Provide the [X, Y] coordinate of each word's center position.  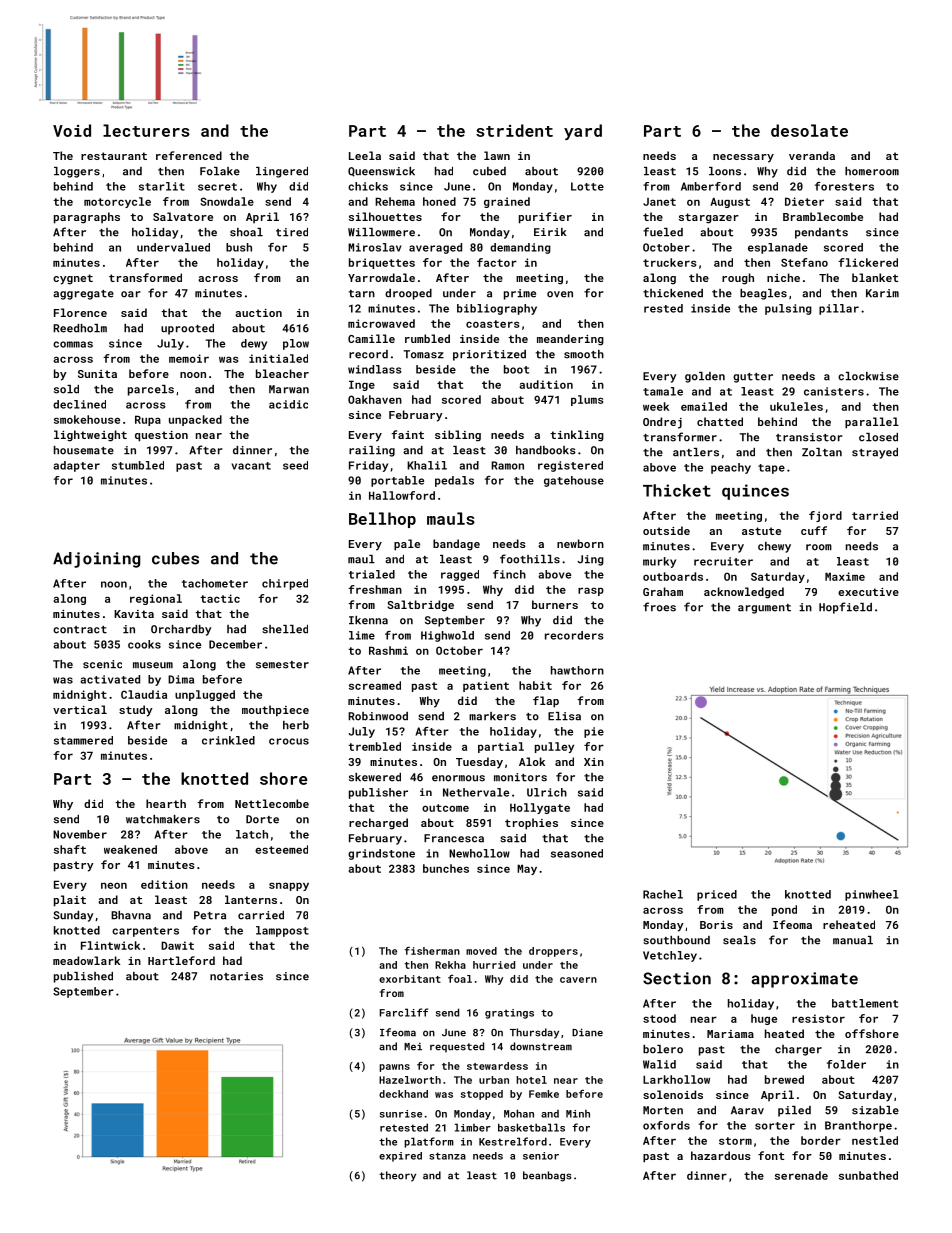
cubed [489, 171]
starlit [162, 186]
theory [397, 1176]
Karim [882, 293]
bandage [456, 545]
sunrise [401, 1114]
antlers [696, 452]
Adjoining [96, 560]
